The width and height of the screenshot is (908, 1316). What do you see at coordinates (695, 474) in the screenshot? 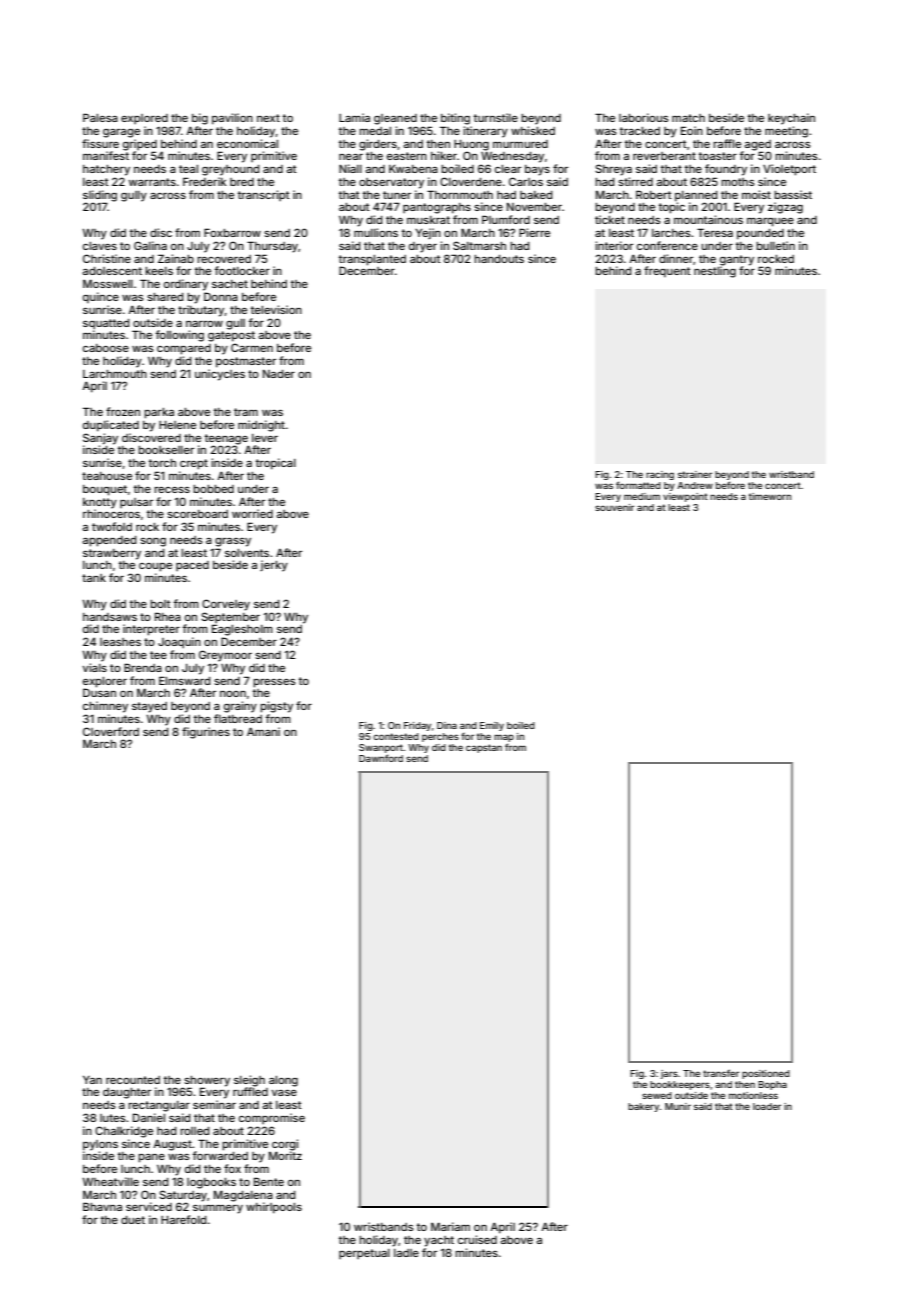
I see `strainer` at bounding box center [695, 474].
